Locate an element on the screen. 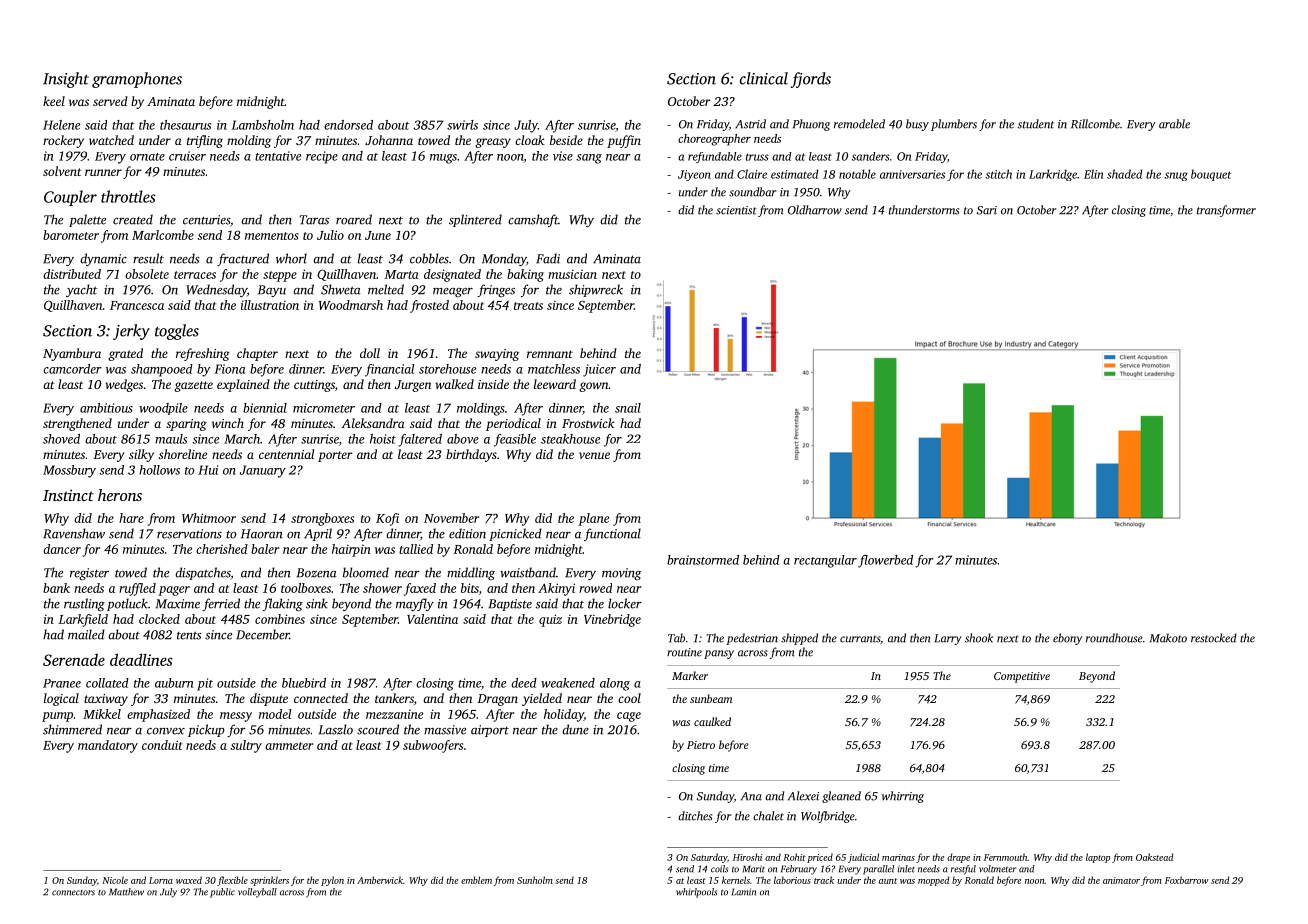 The width and height of the screenshot is (1308, 924). dynamic is located at coordinates (103, 259).
